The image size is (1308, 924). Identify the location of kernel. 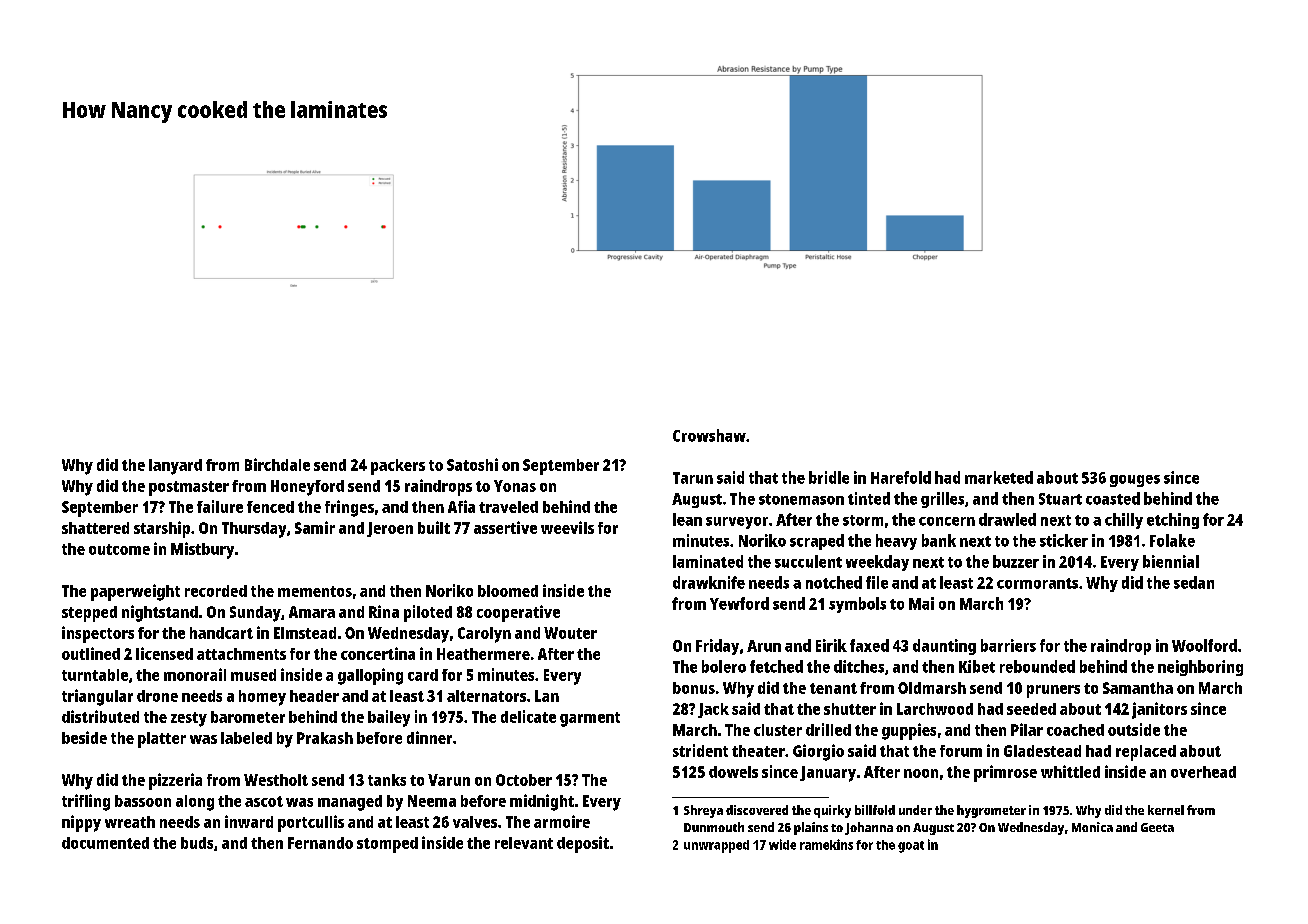
(1166, 810).
